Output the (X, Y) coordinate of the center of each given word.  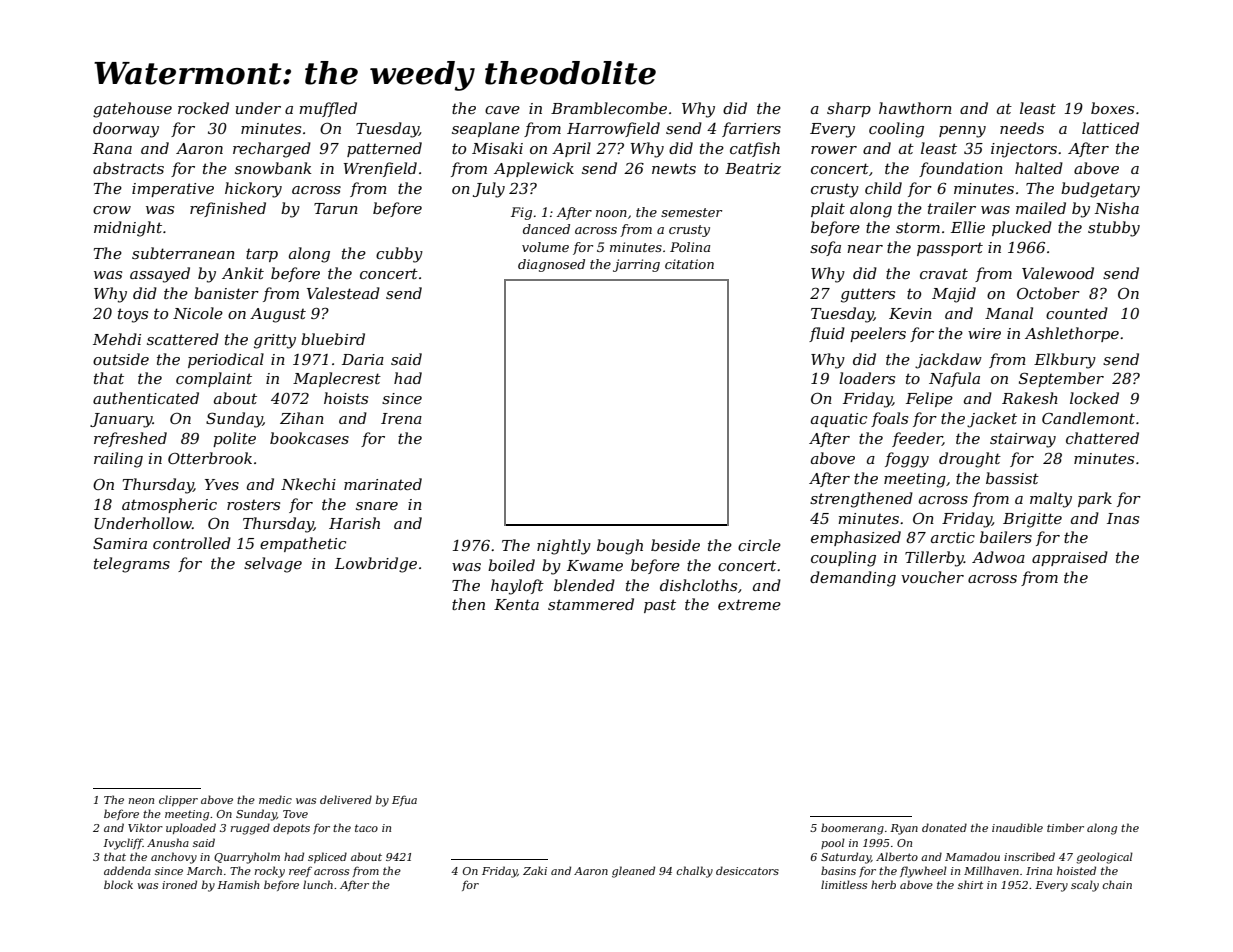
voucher (932, 577)
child (883, 188)
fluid (827, 334)
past (660, 606)
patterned (384, 149)
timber (1065, 827)
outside (121, 359)
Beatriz (753, 169)
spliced (327, 857)
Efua (404, 800)
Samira (120, 543)
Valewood (1058, 273)
